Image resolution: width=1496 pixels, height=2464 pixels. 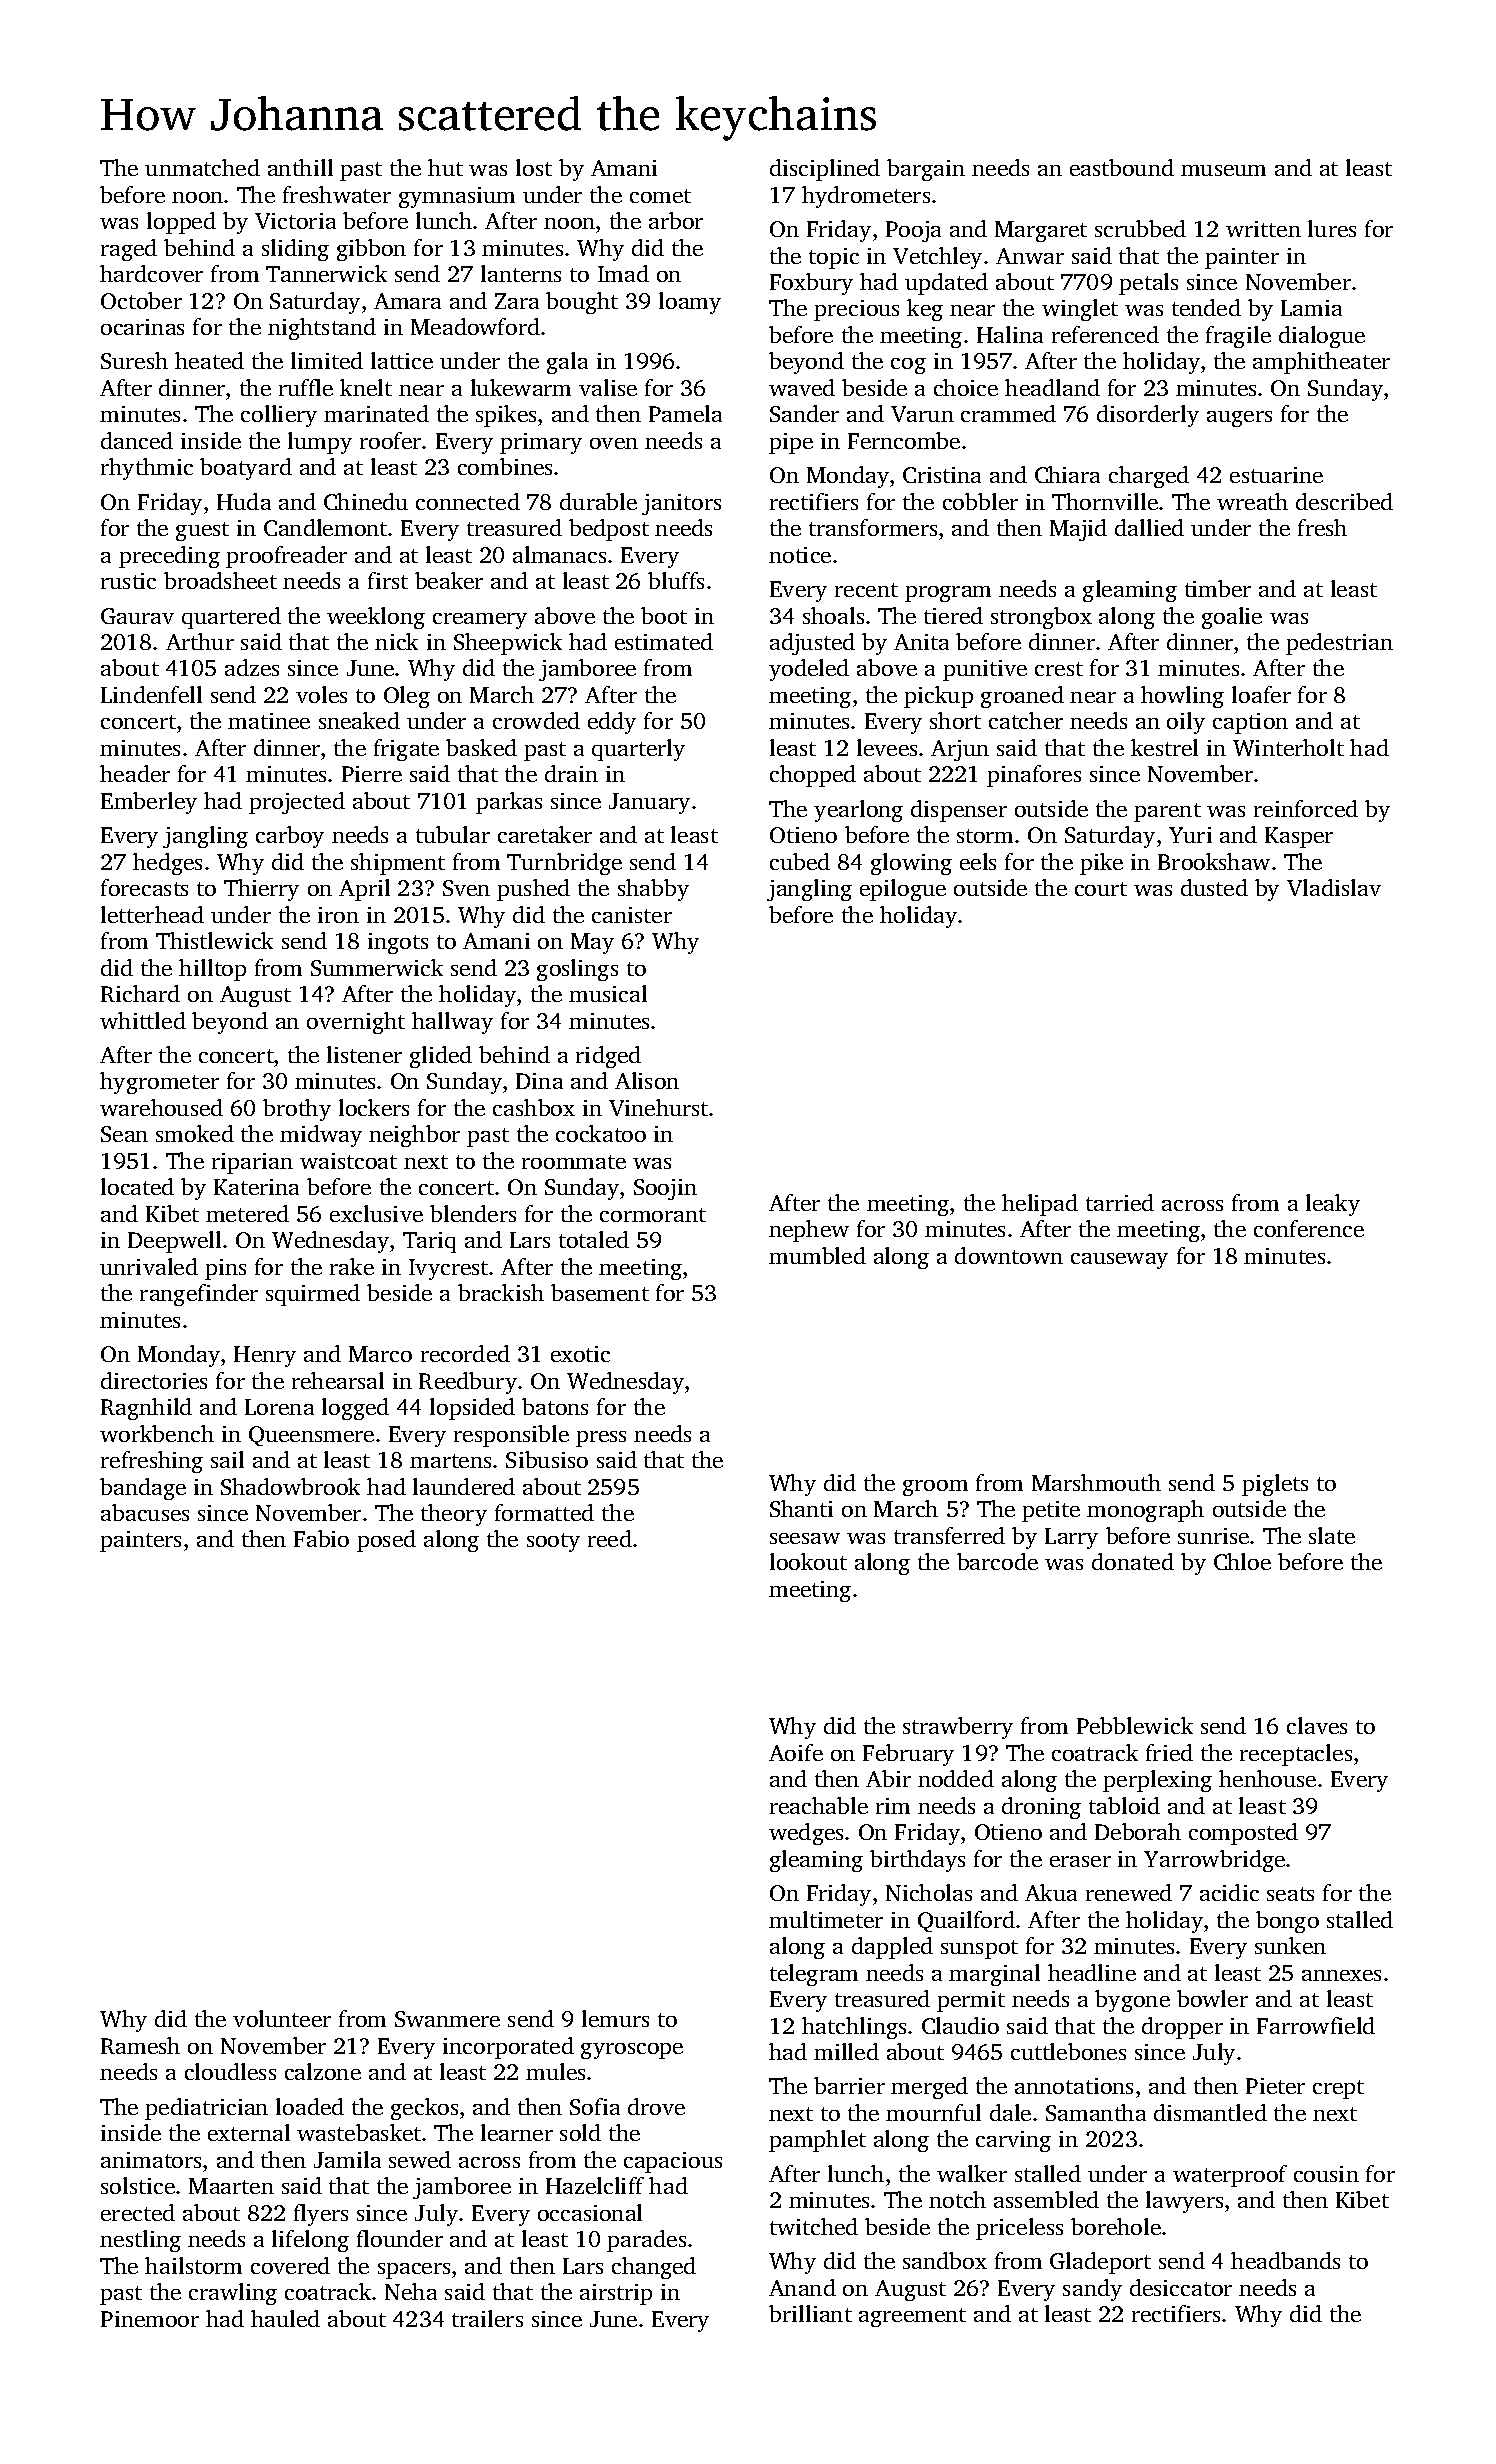 I want to click on anthill, so click(x=300, y=167).
